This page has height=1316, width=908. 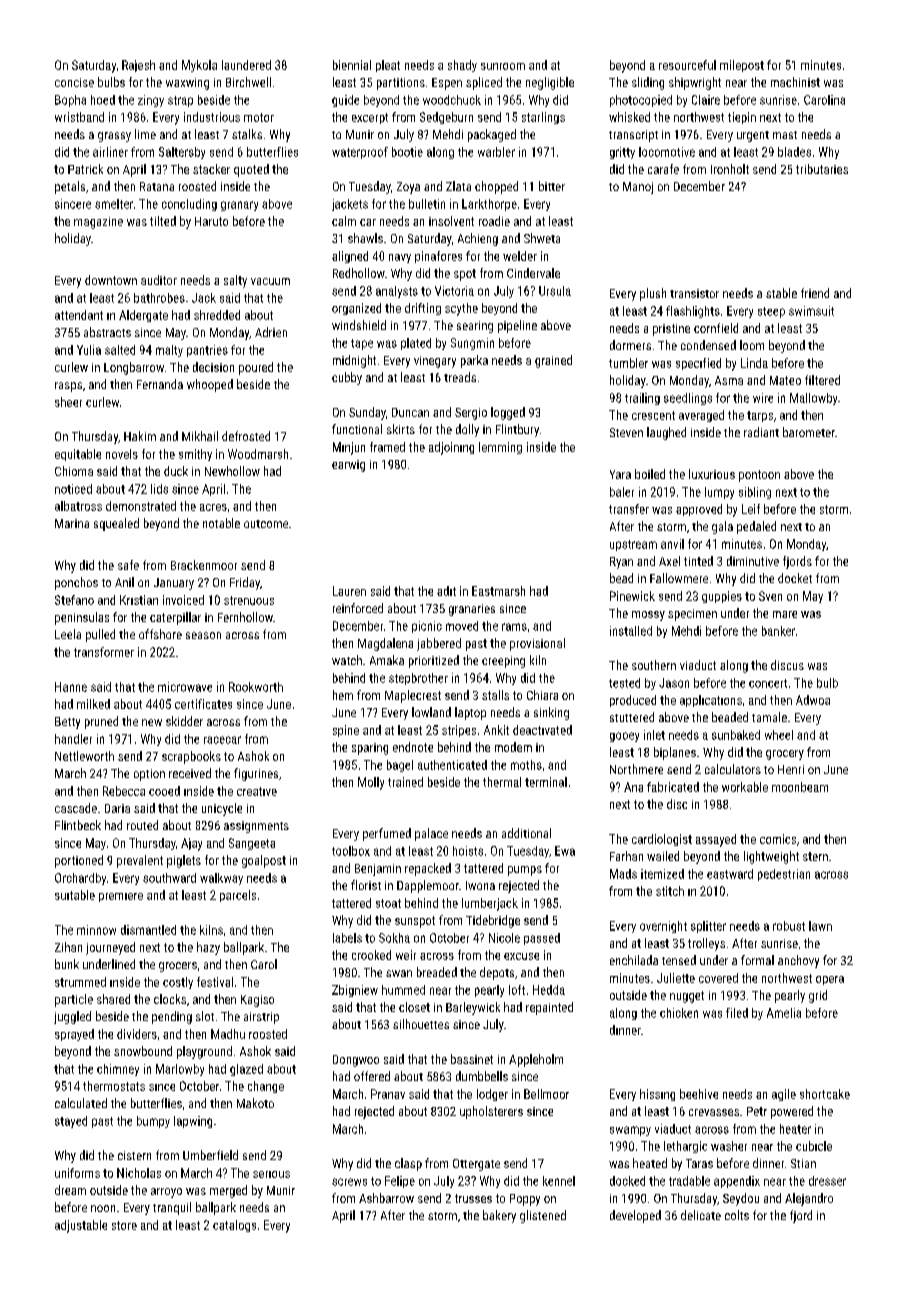 I want to click on chimney, so click(x=118, y=1070).
